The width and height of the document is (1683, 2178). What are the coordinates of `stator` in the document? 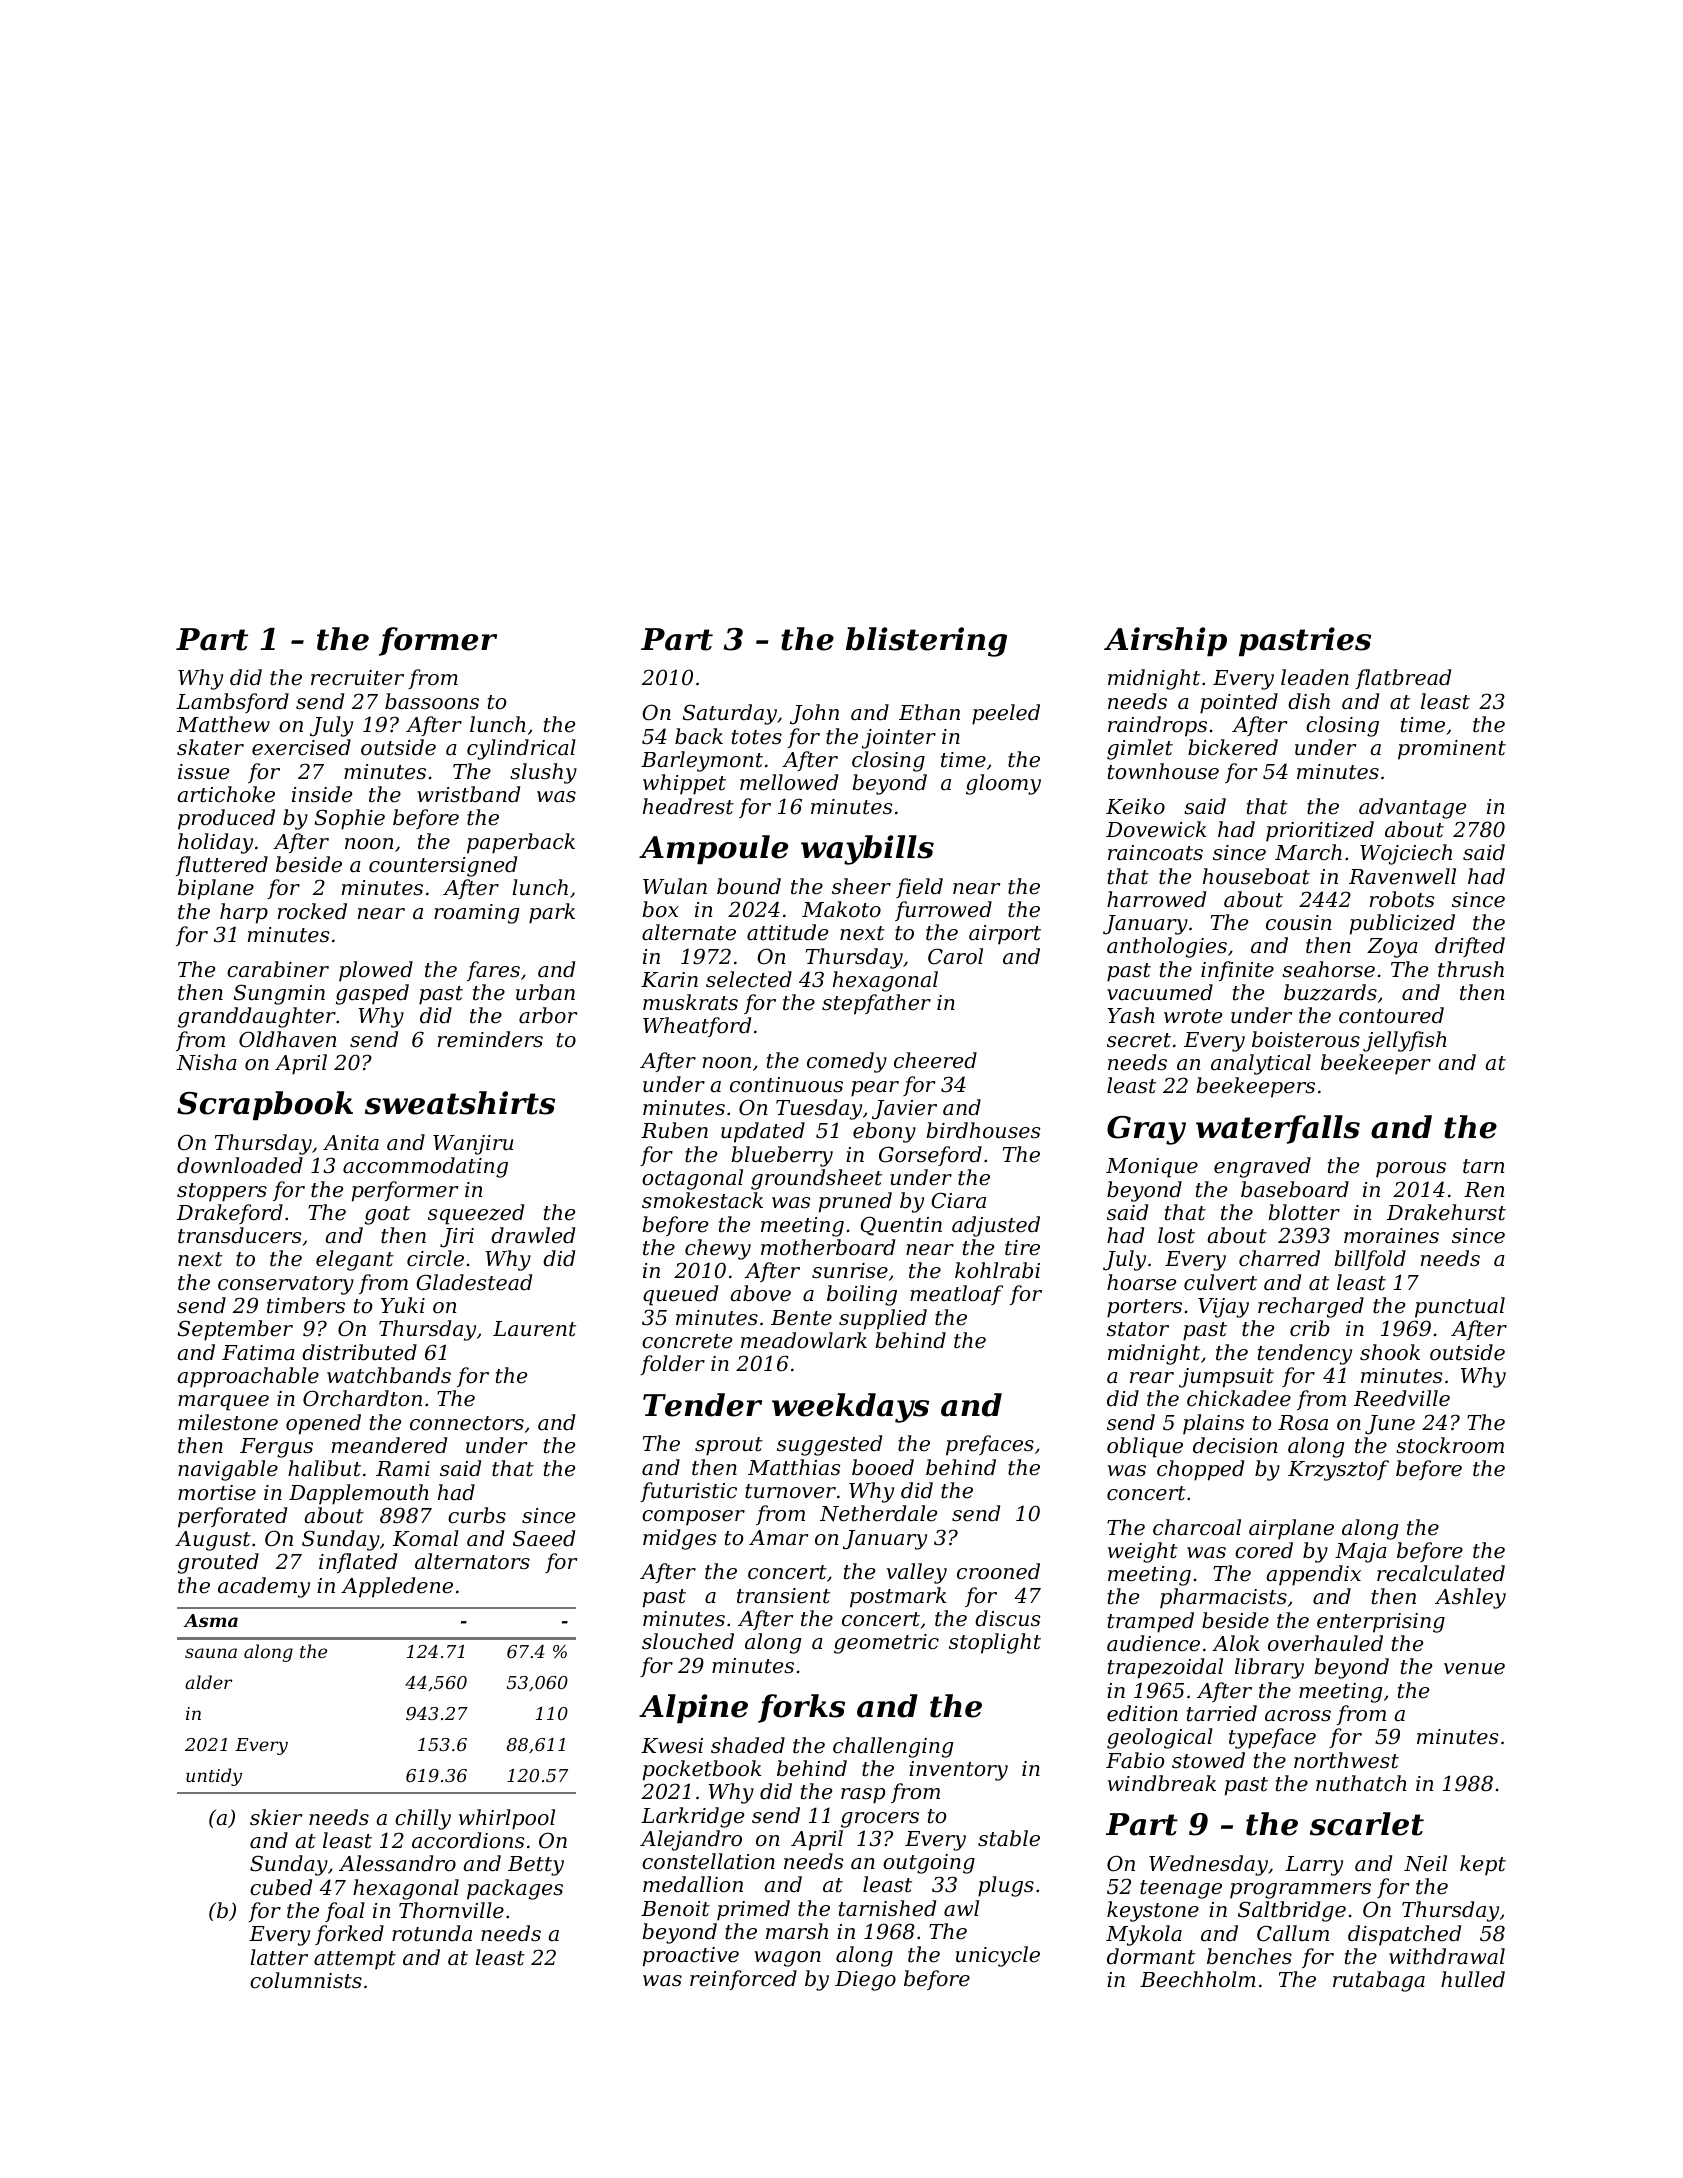 It's located at (1138, 1329).
